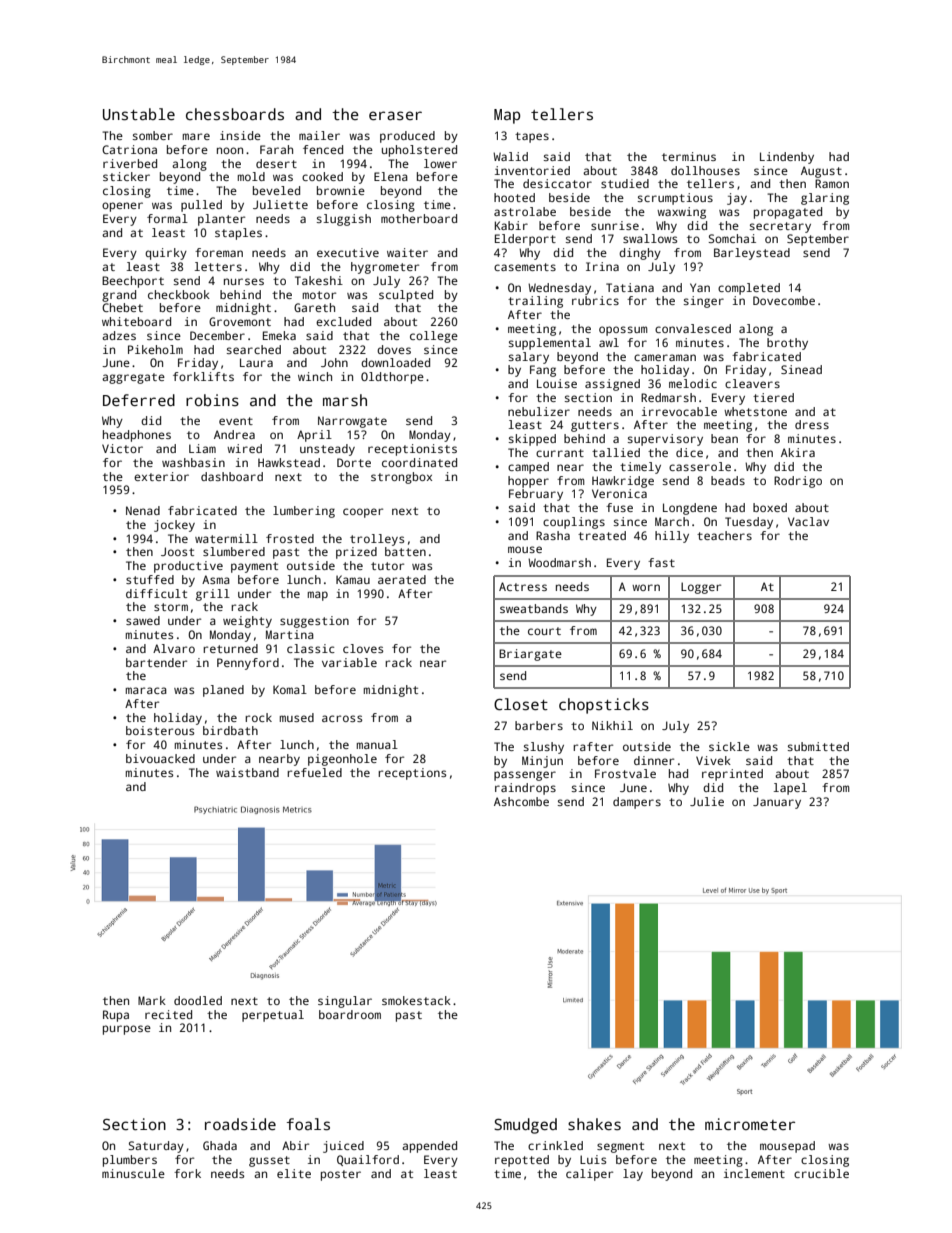 This screenshot has height=1233, width=952. What do you see at coordinates (821, 1173) in the screenshot?
I see `crucible` at bounding box center [821, 1173].
